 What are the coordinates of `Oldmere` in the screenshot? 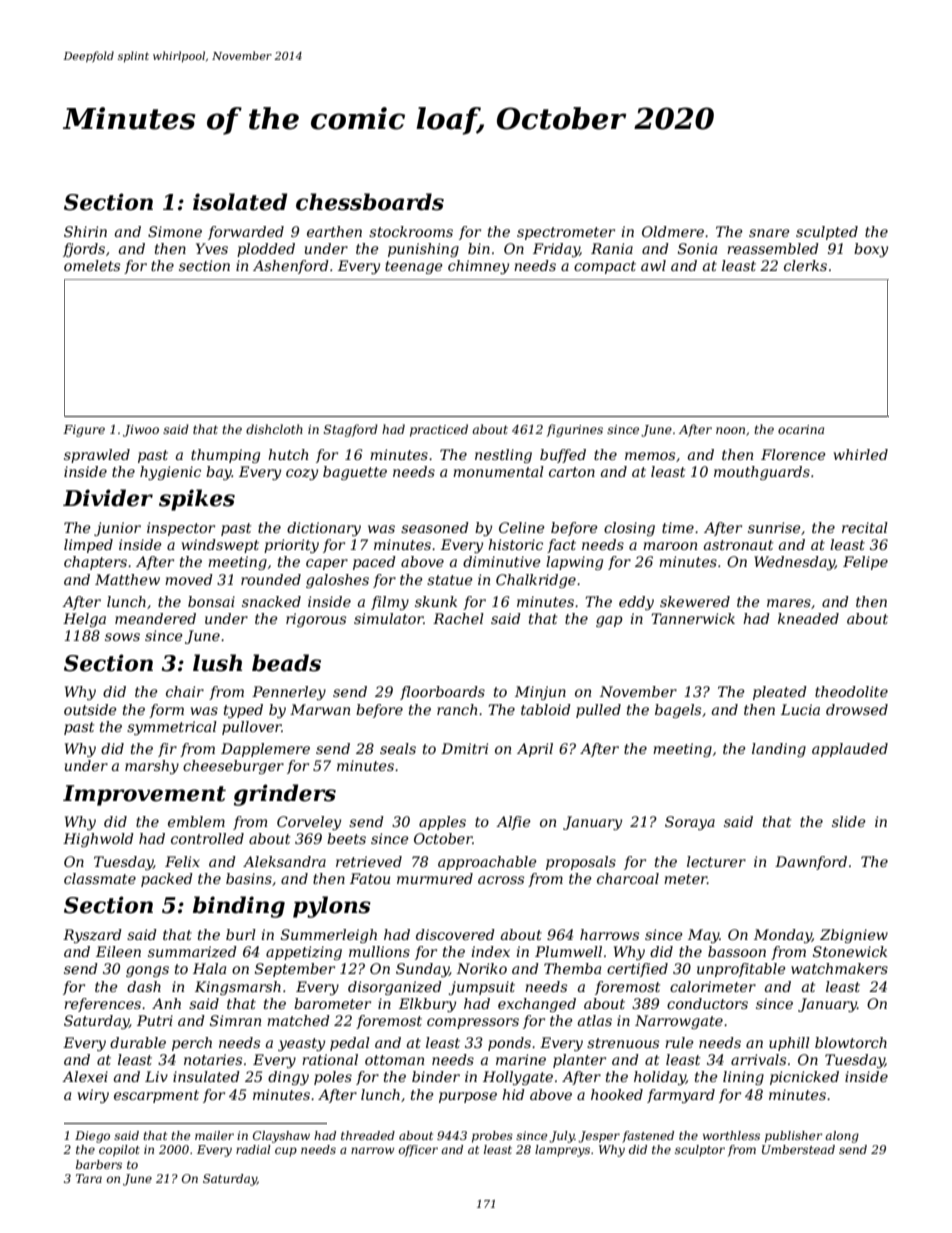 It's located at (673, 231).
